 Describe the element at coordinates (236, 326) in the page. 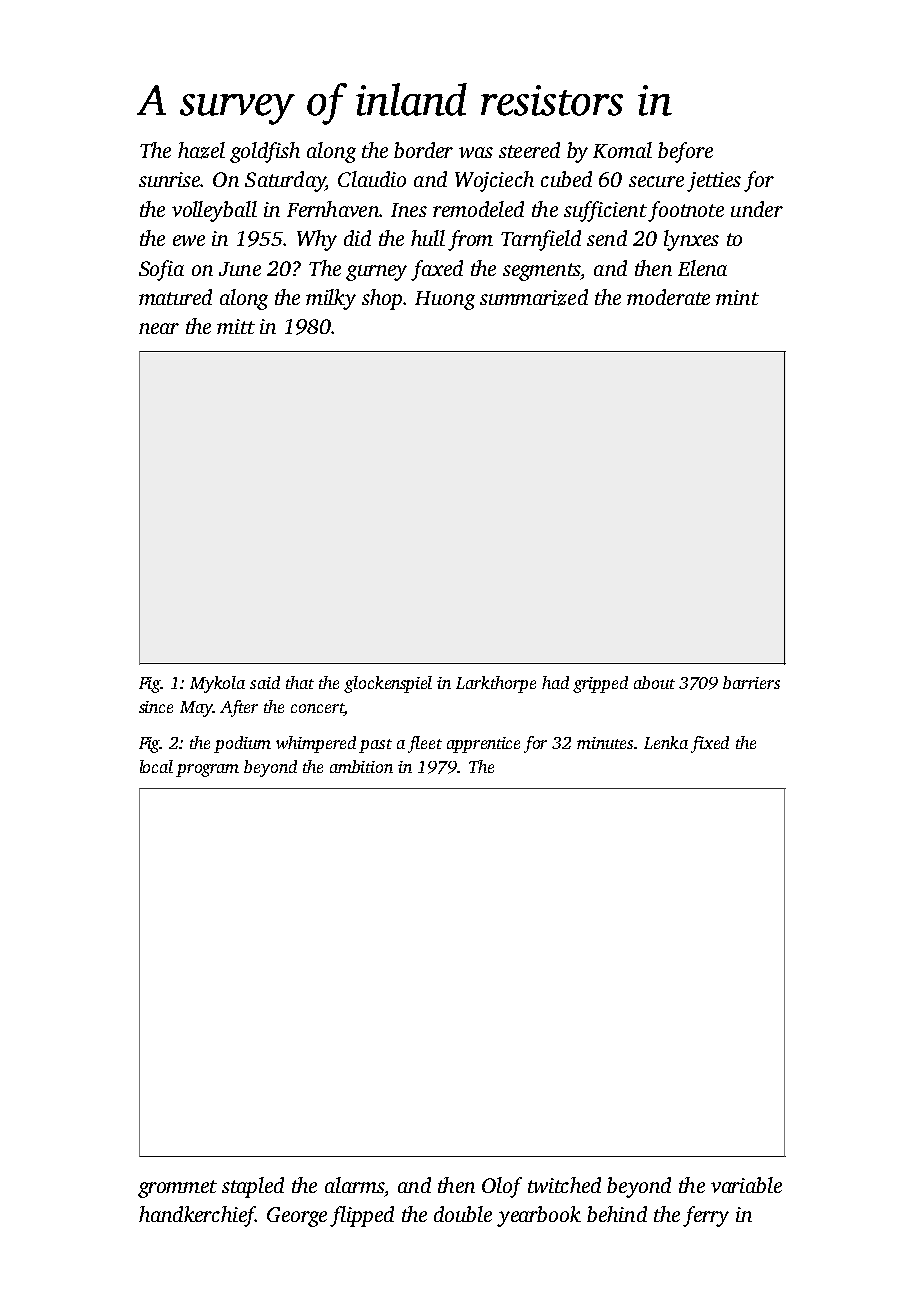

I see `mitt` at that location.
